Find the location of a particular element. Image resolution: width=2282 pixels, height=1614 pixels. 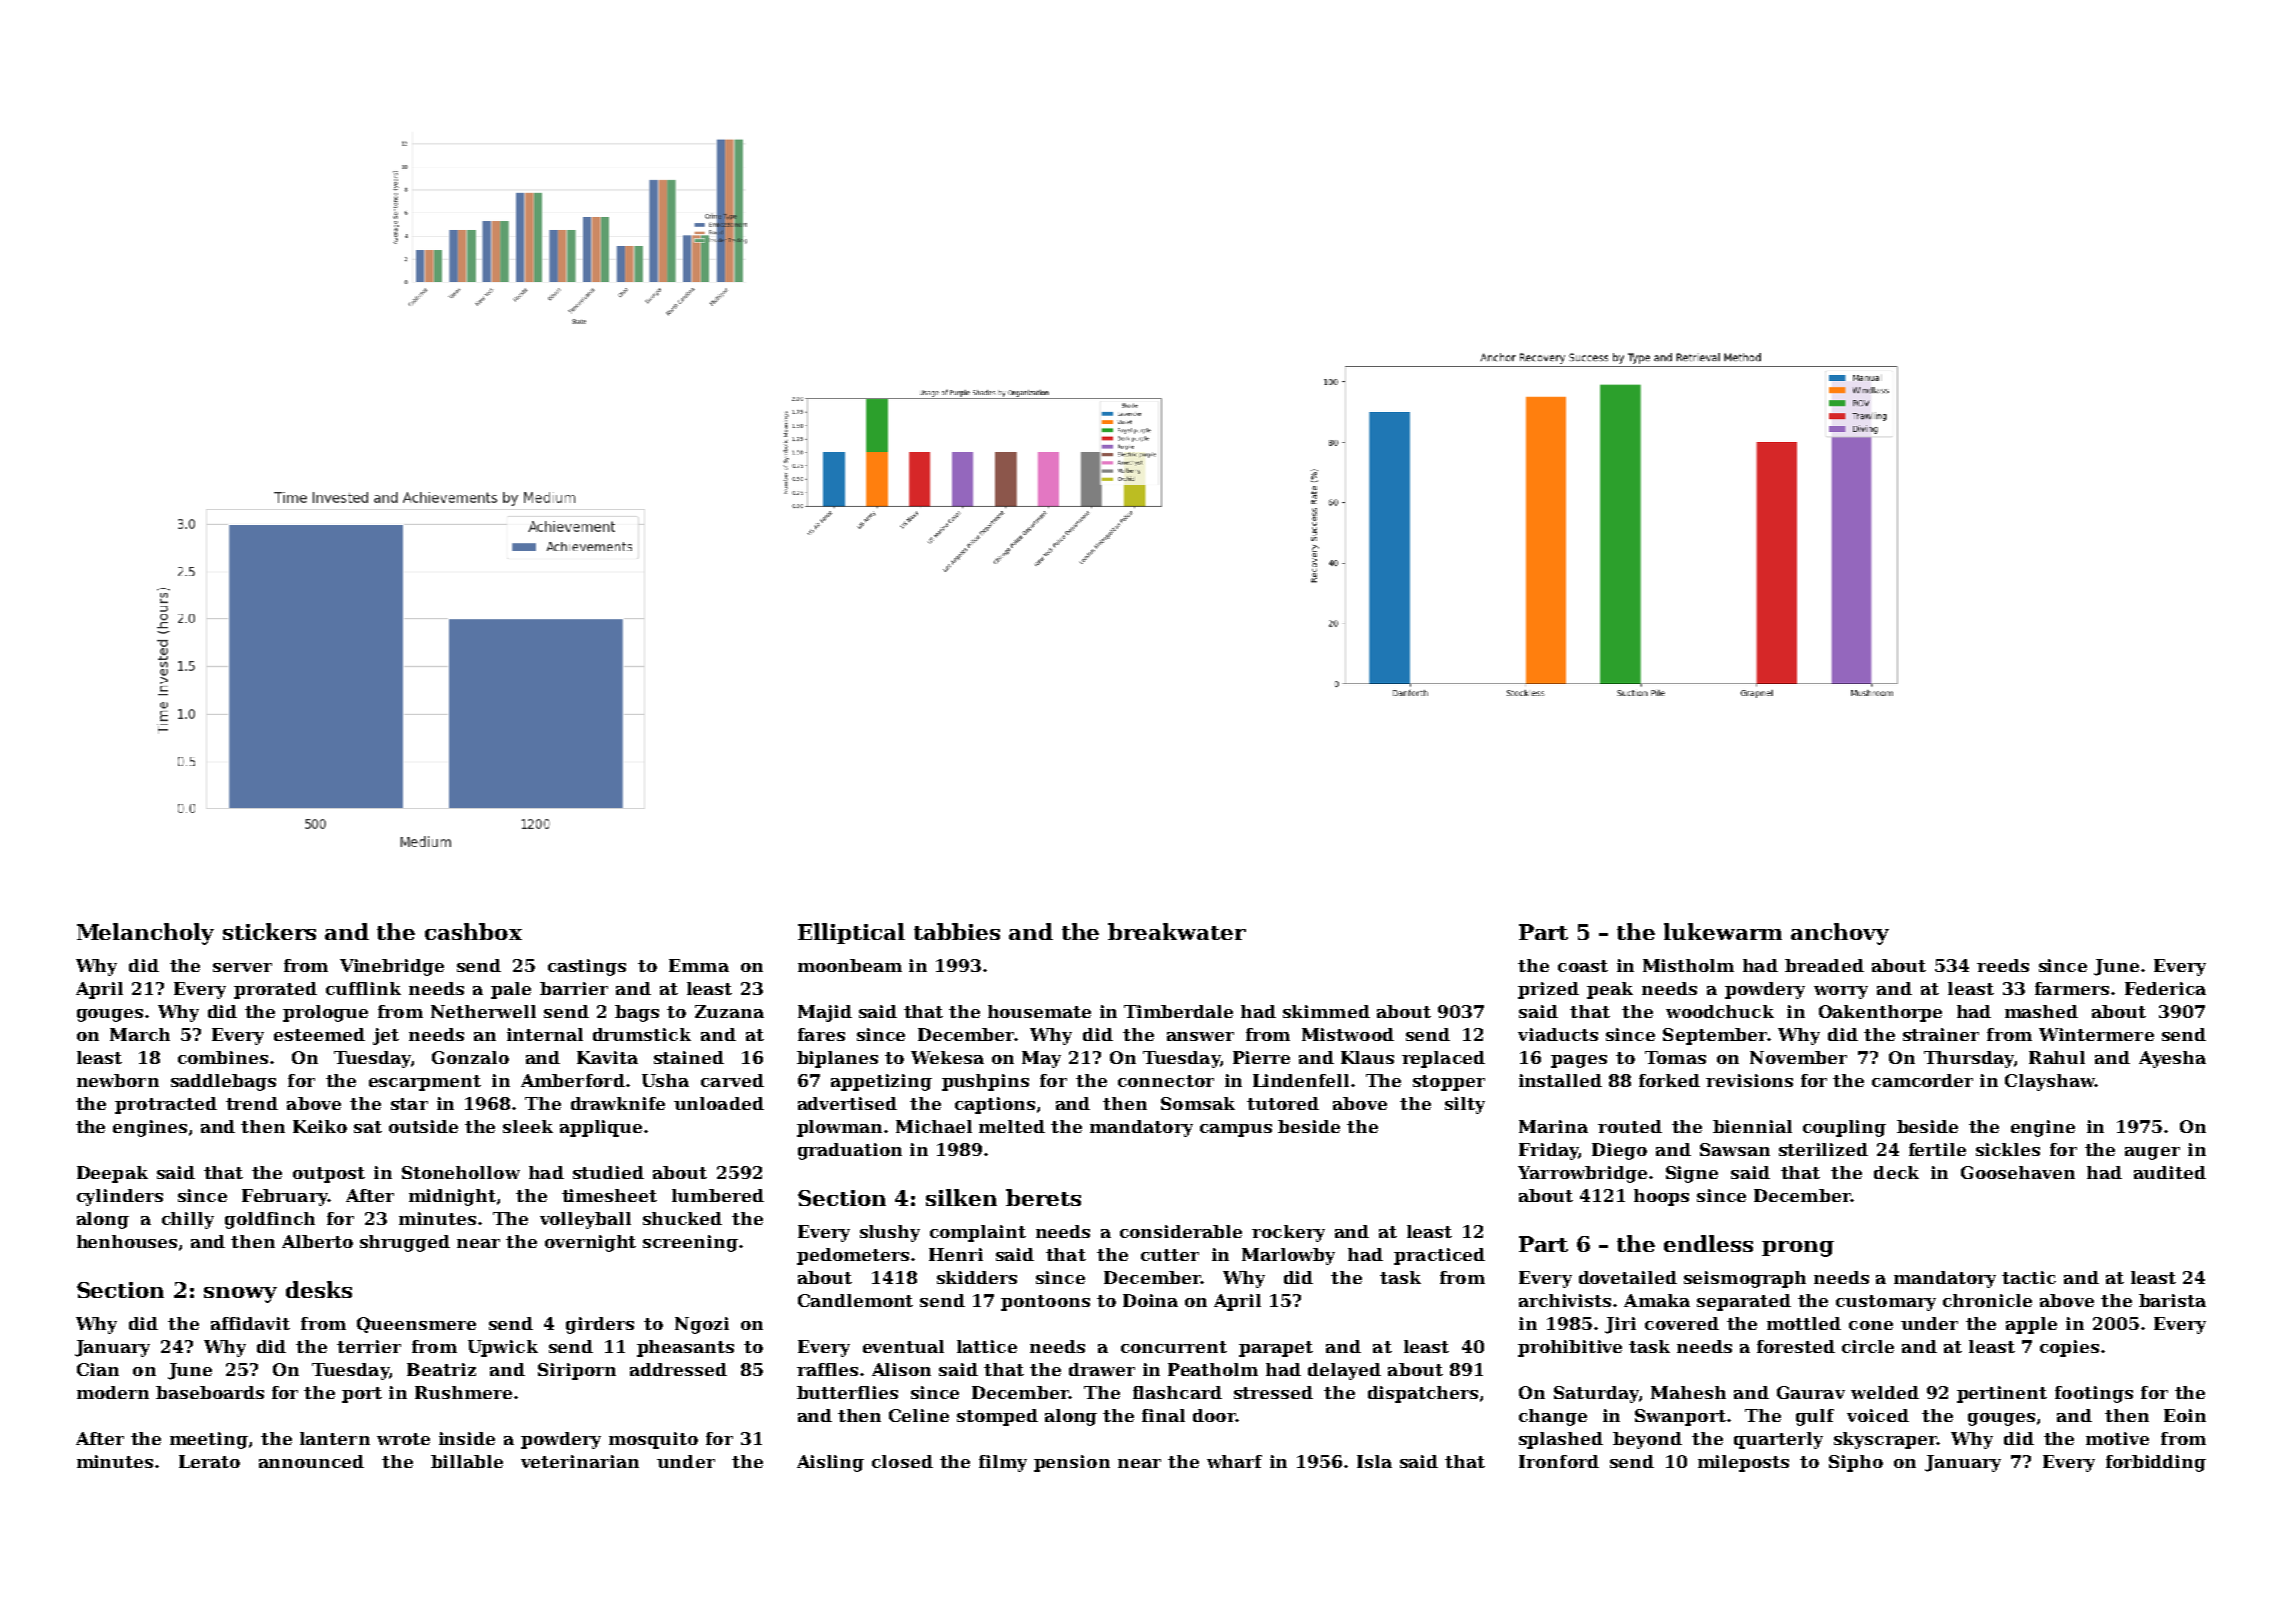

copies is located at coordinates (2069, 1348).
